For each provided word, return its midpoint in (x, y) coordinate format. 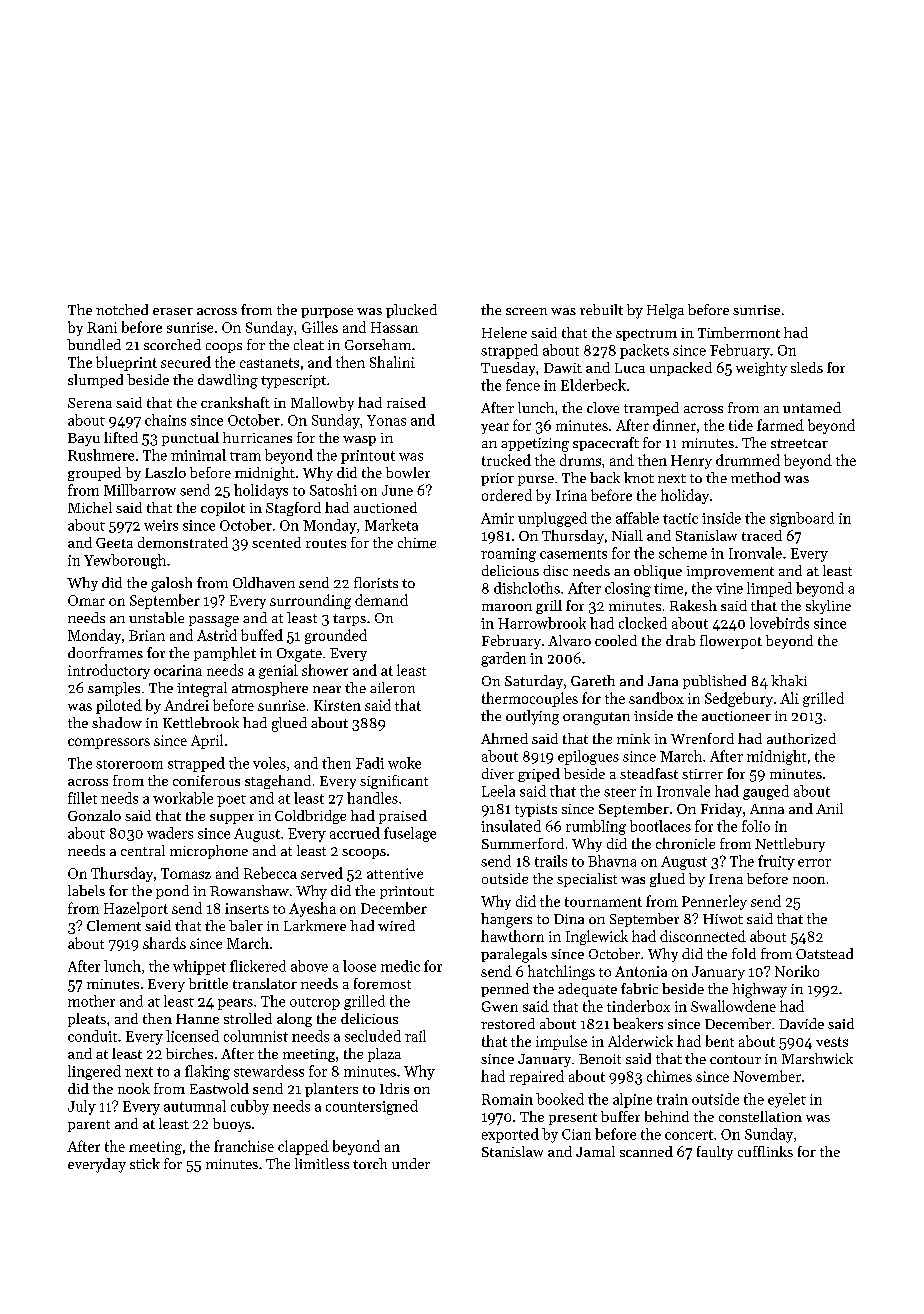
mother (91, 1001)
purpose (327, 313)
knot (639, 477)
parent (89, 1126)
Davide (801, 1023)
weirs (161, 525)
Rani (102, 327)
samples (114, 689)
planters (331, 1090)
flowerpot (731, 642)
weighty (761, 369)
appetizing (535, 445)
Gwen (500, 1006)
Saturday (534, 682)
